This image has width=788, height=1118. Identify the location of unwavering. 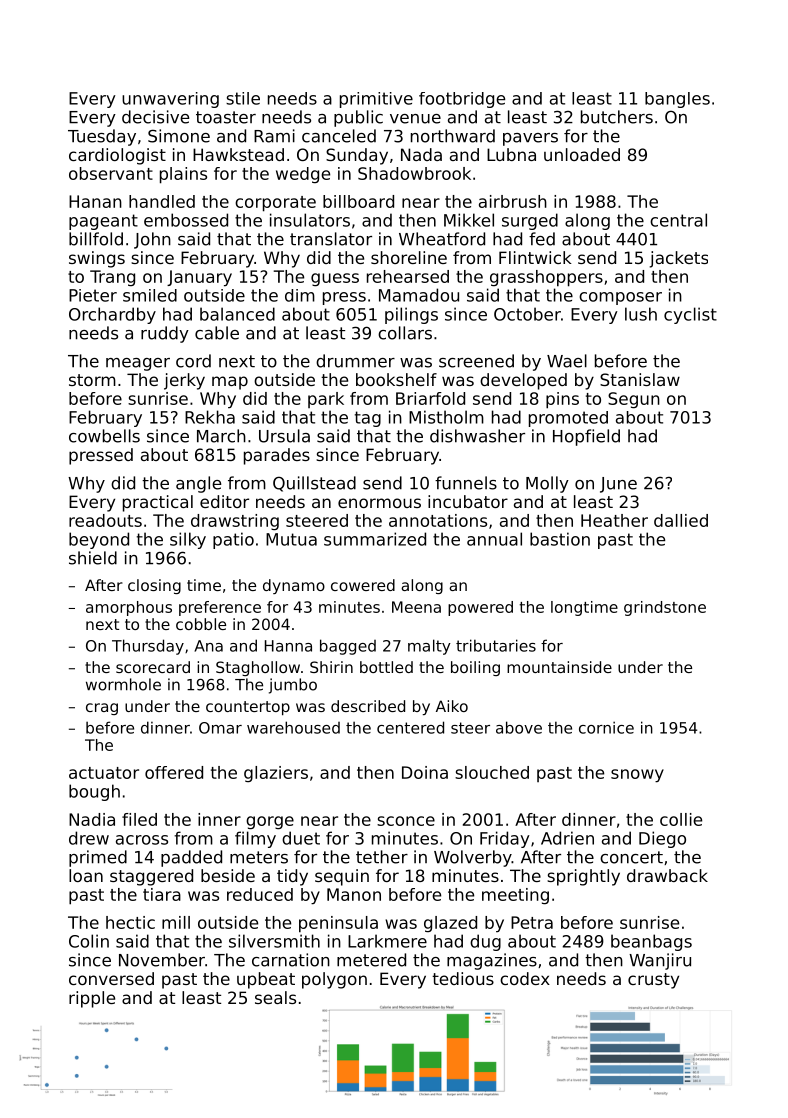
(170, 100).
